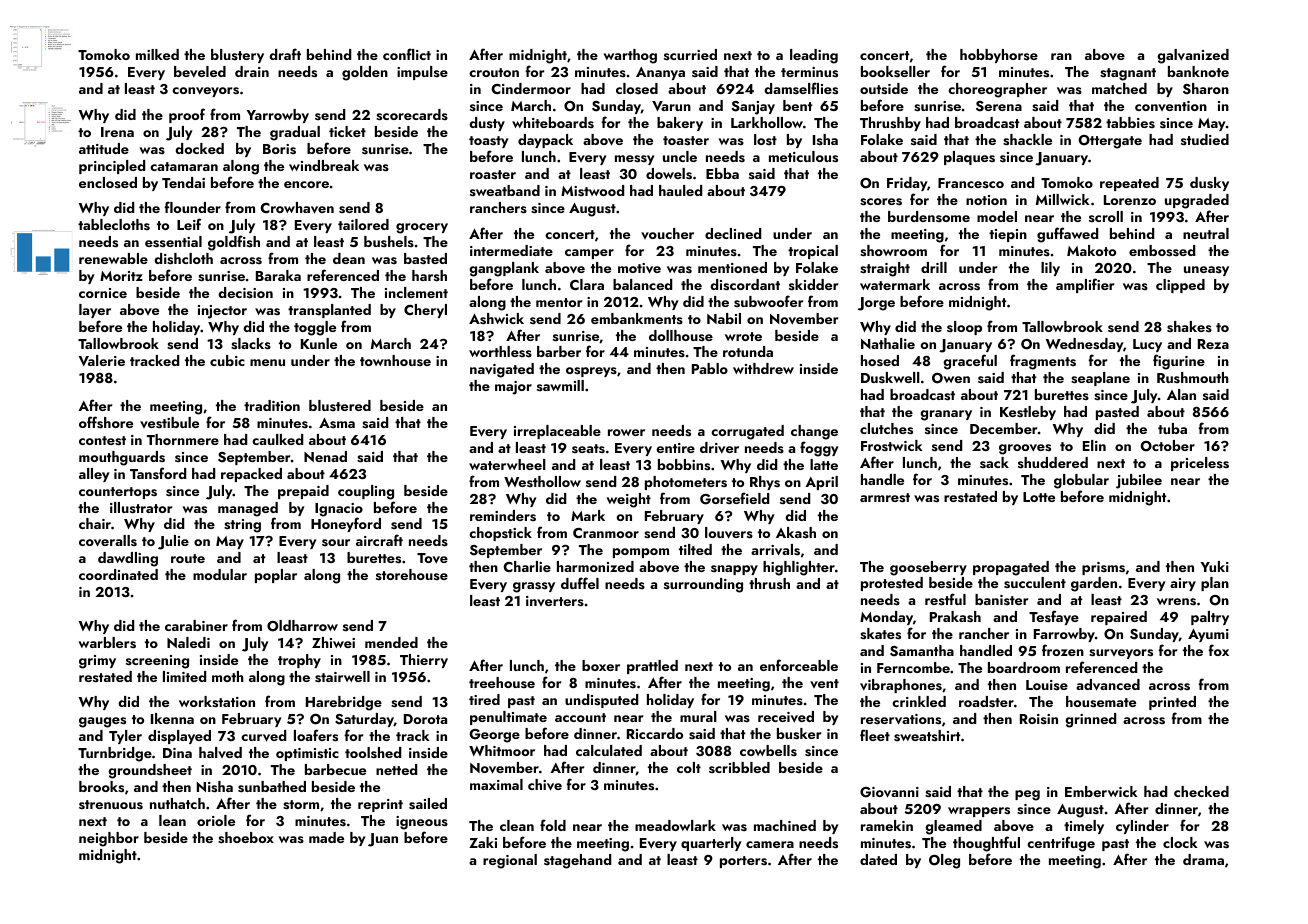 This image has height=924, width=1308. What do you see at coordinates (188, 642) in the image?
I see `Naledi` at bounding box center [188, 642].
